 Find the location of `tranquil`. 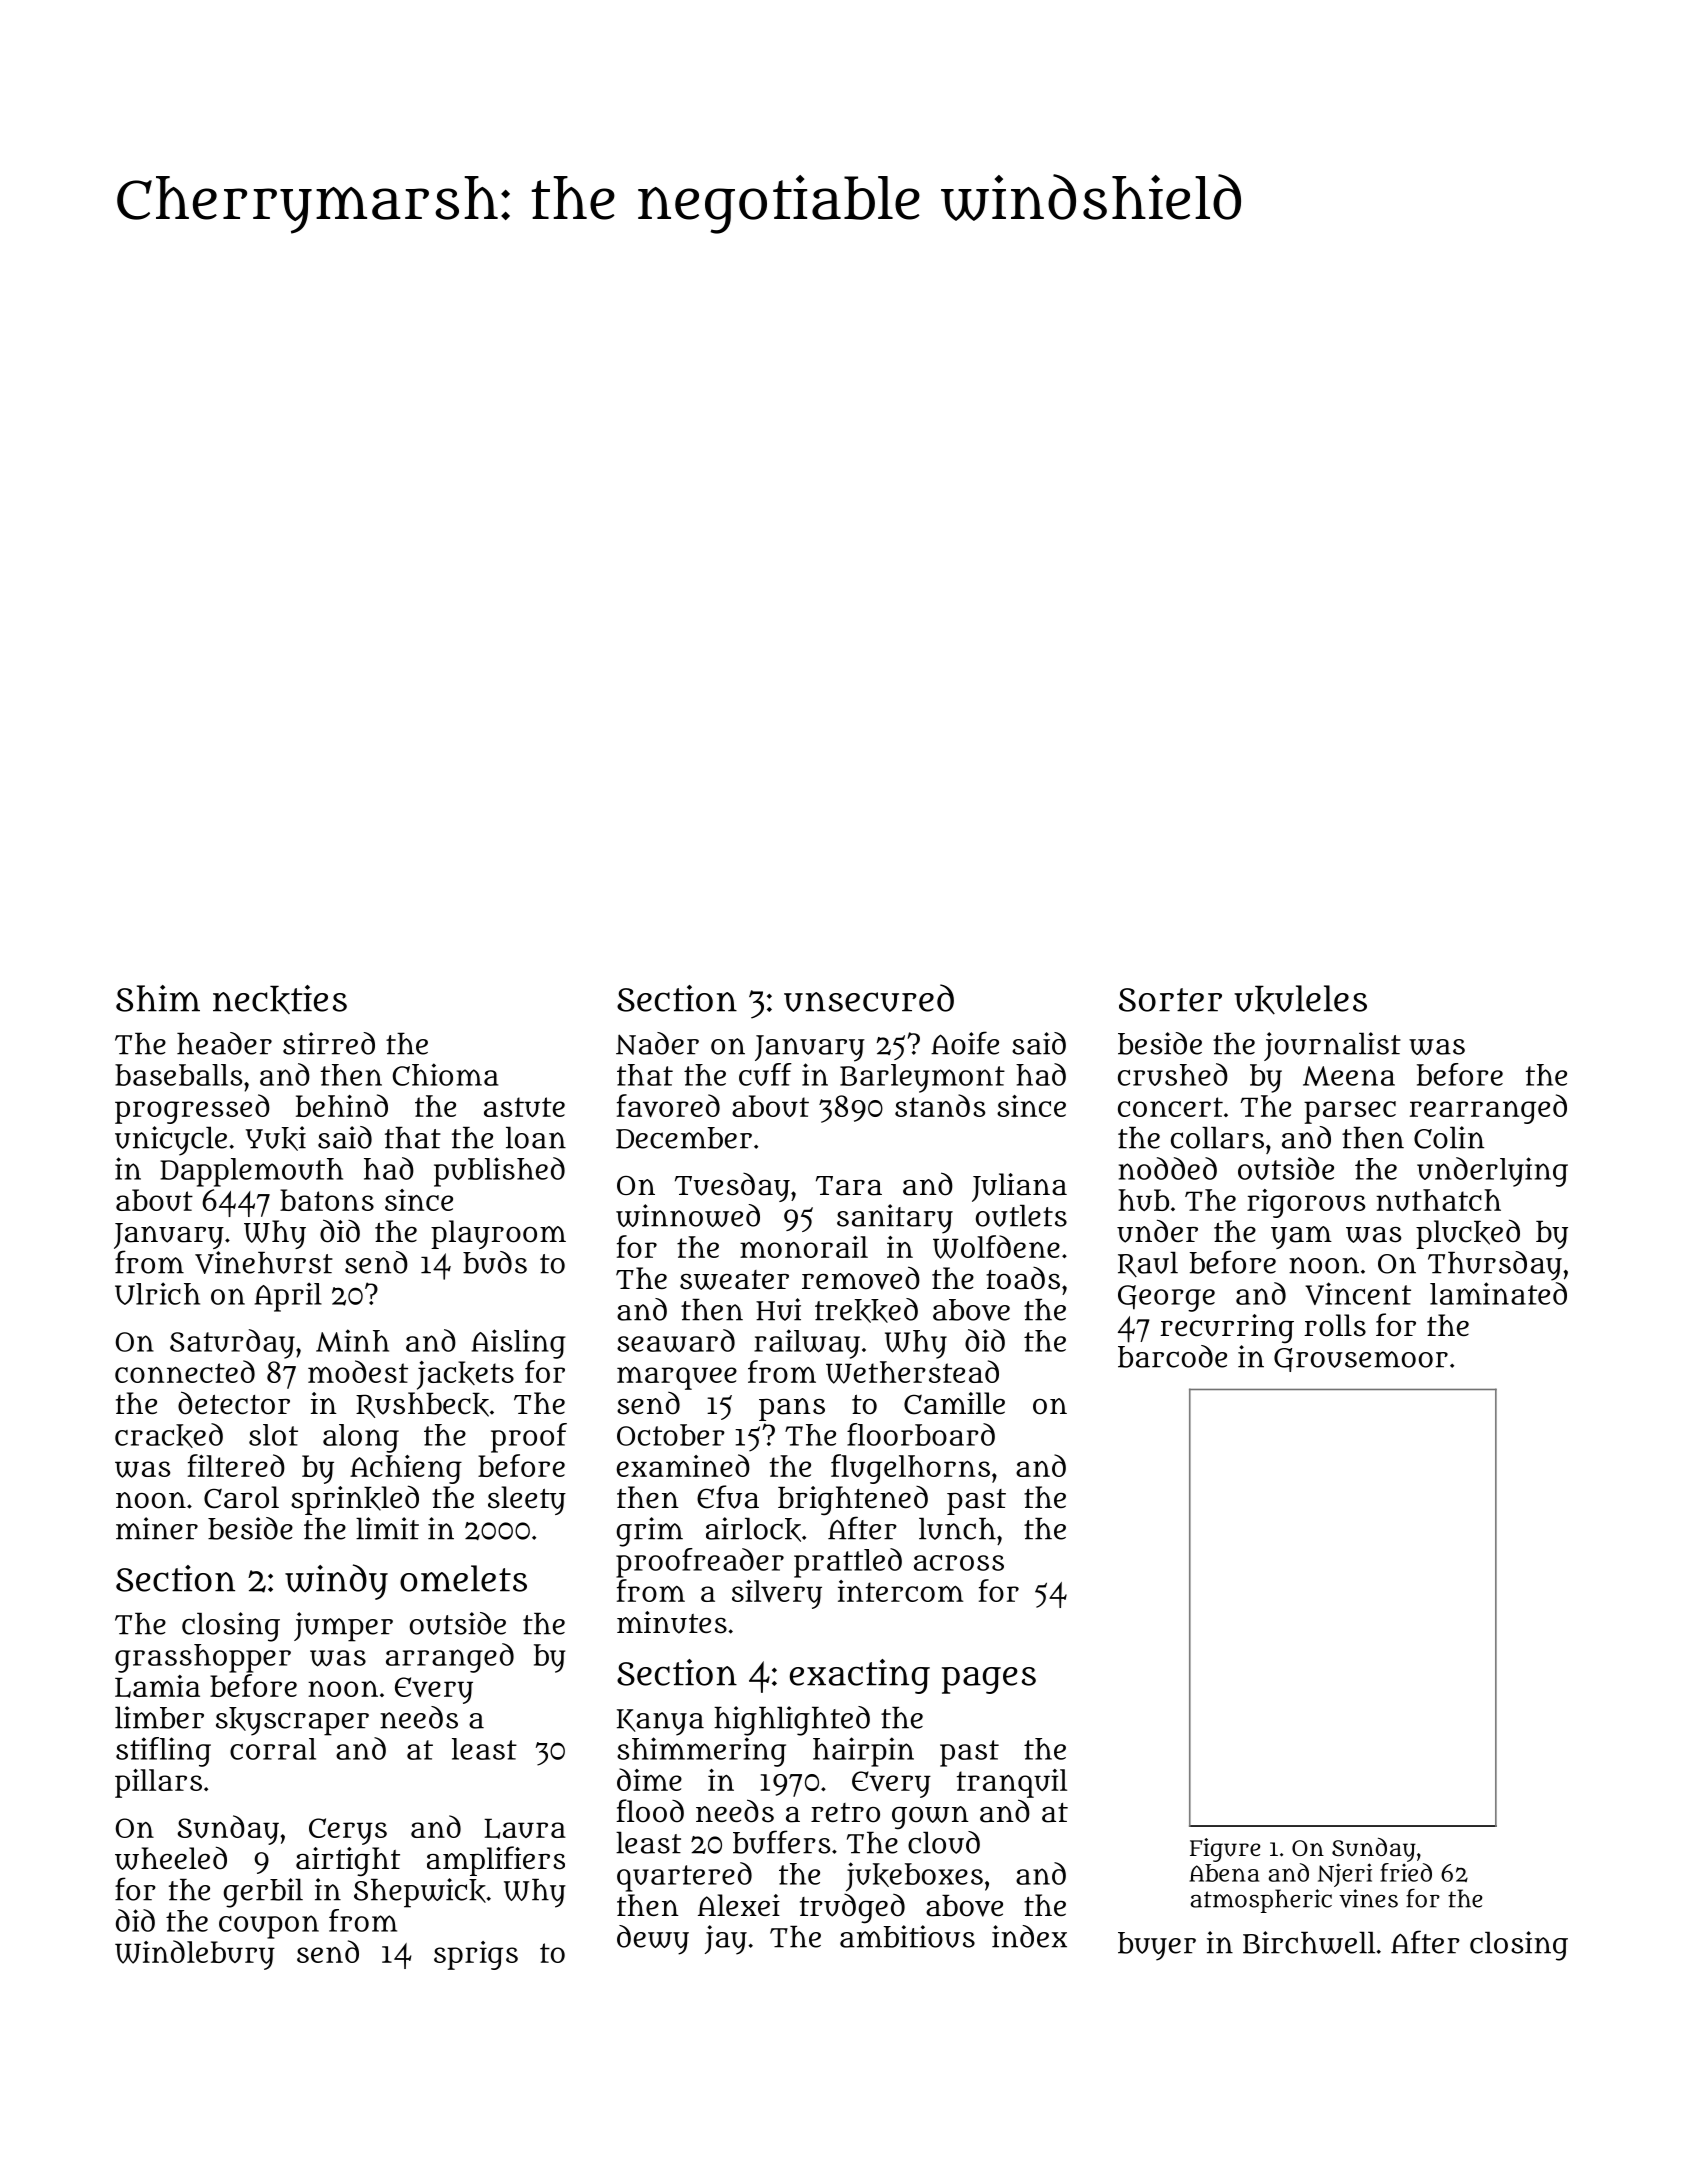

tranquil is located at coordinates (1012, 1783).
